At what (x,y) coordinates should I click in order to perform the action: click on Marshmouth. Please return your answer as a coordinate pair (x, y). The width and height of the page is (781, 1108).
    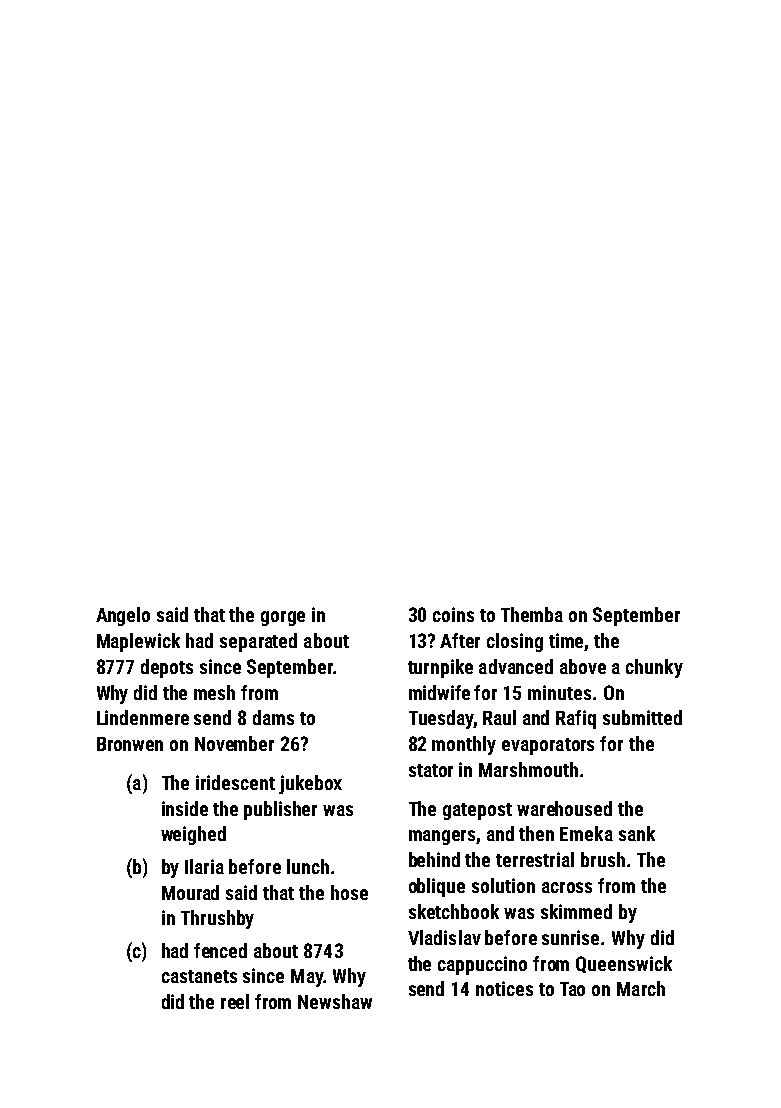
    Looking at the image, I should click on (528, 769).
